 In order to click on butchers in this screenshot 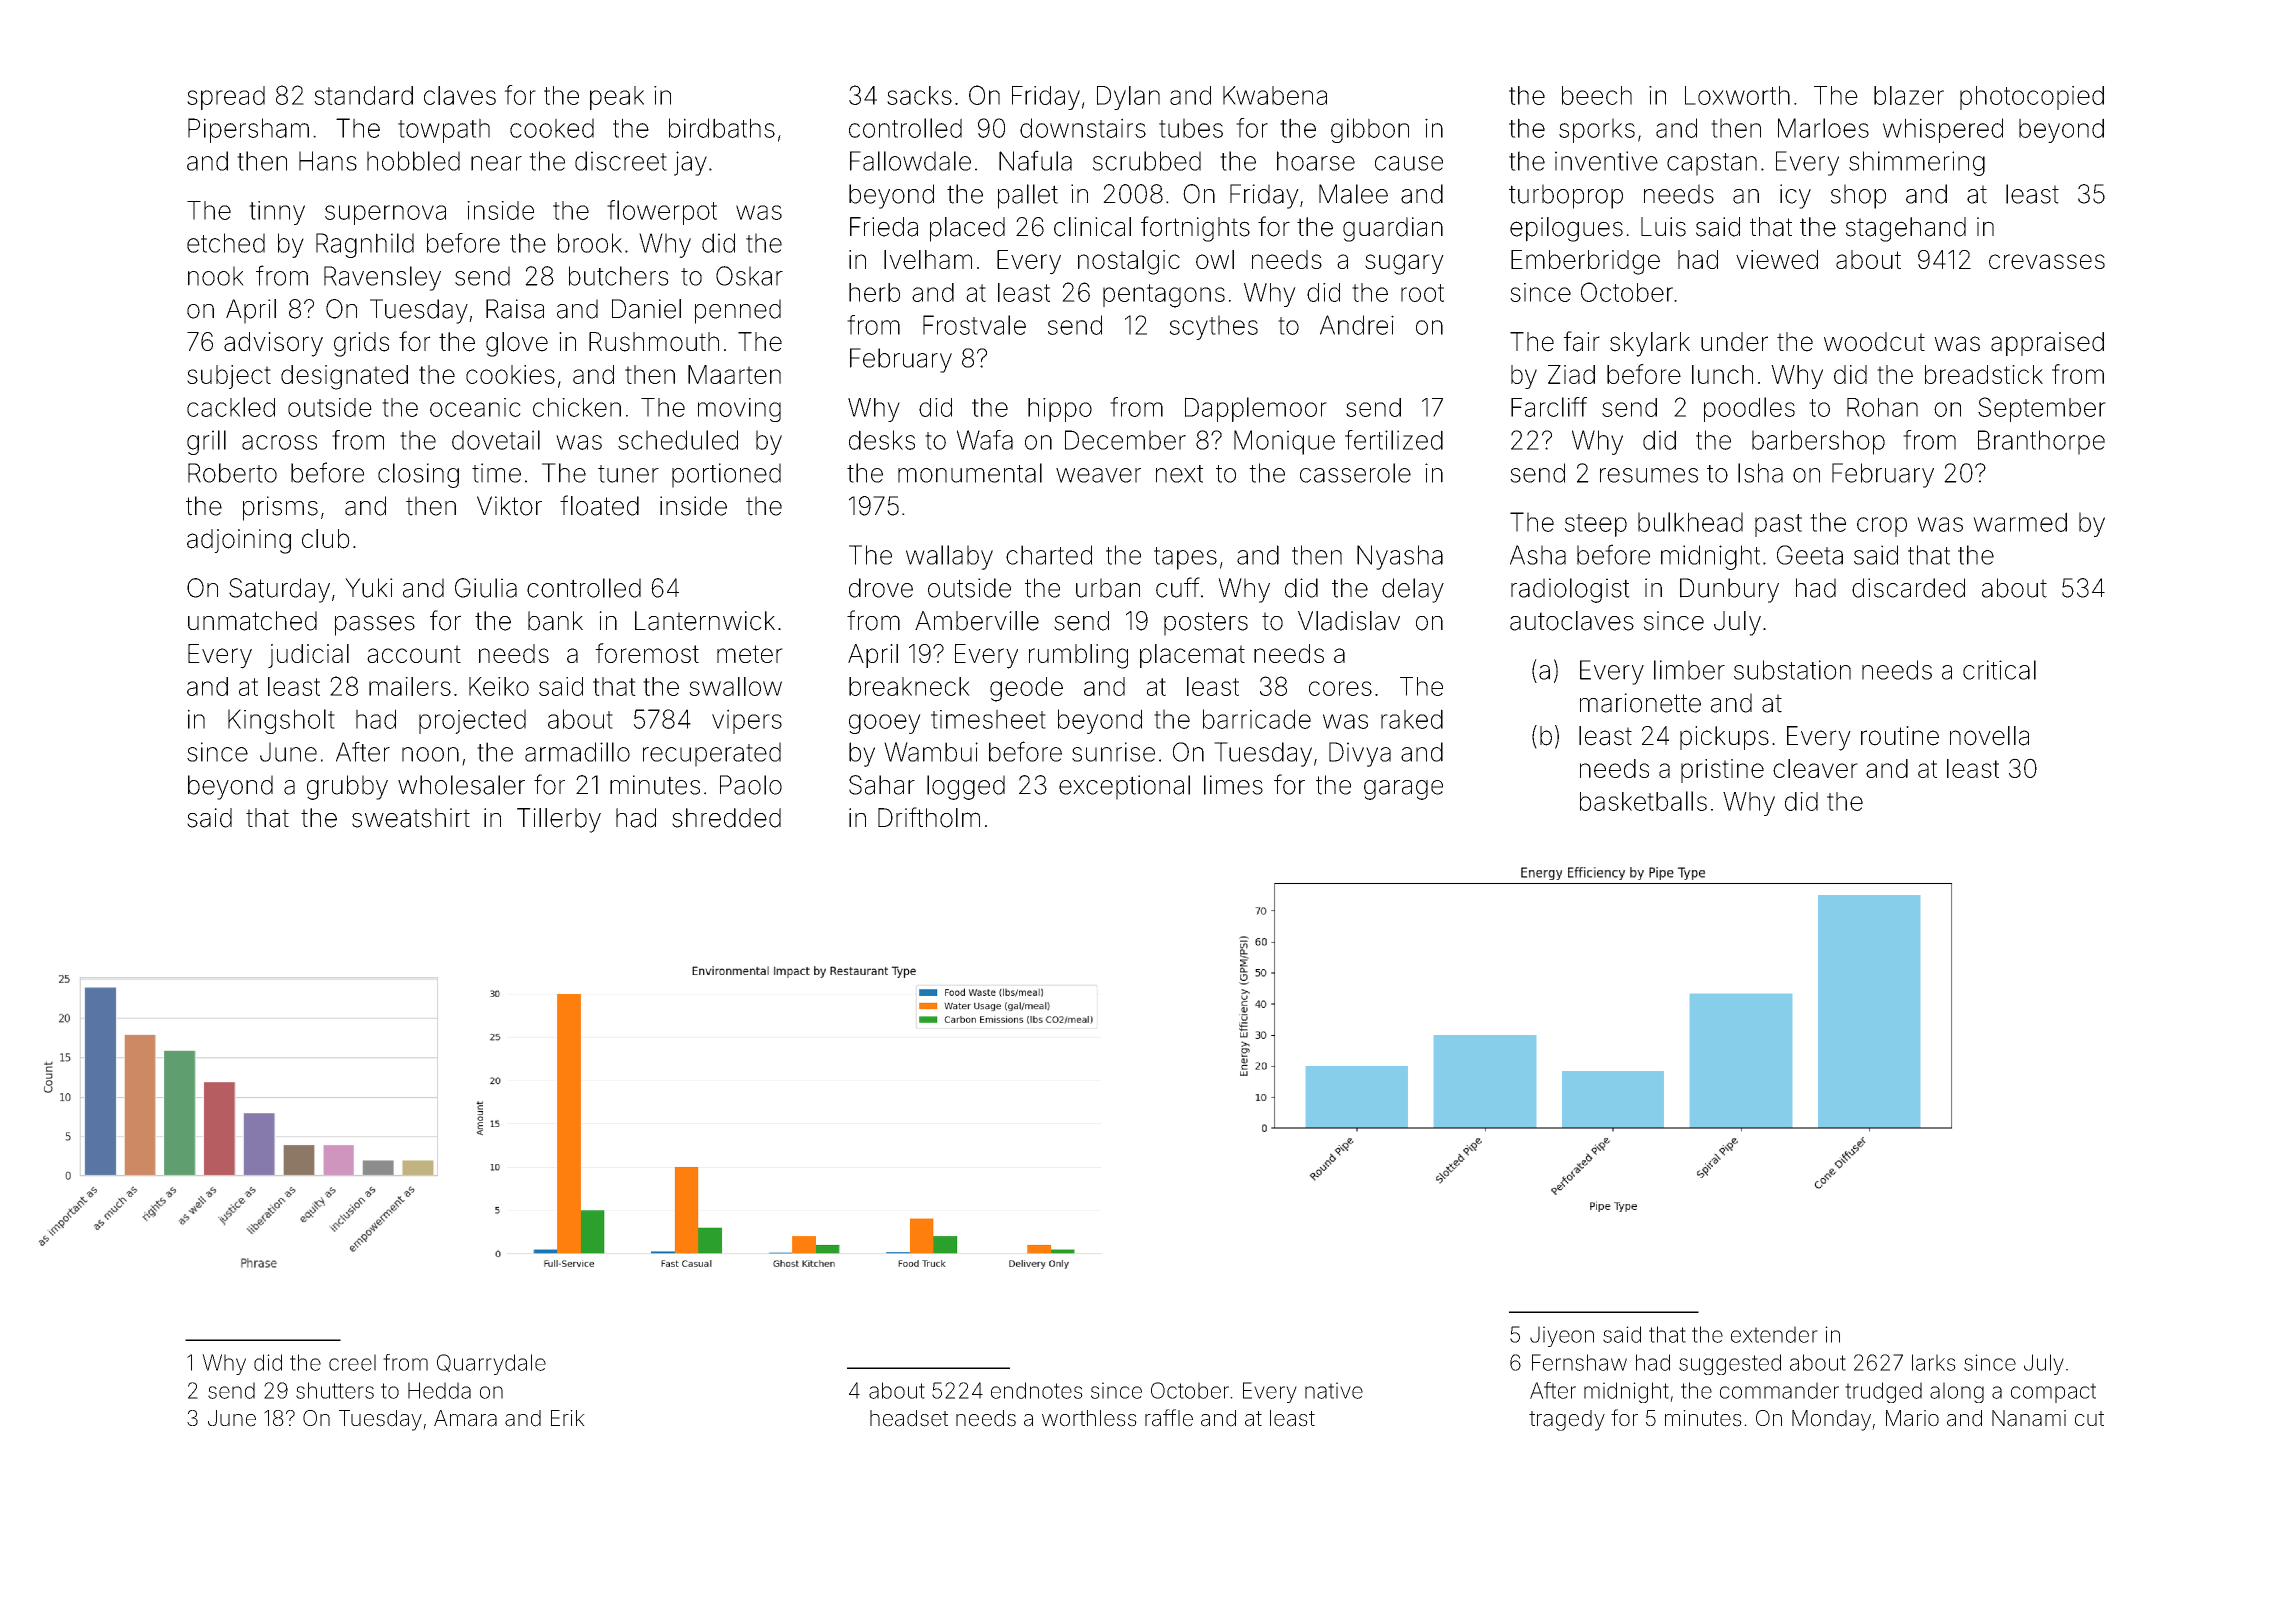, I will do `click(619, 276)`.
